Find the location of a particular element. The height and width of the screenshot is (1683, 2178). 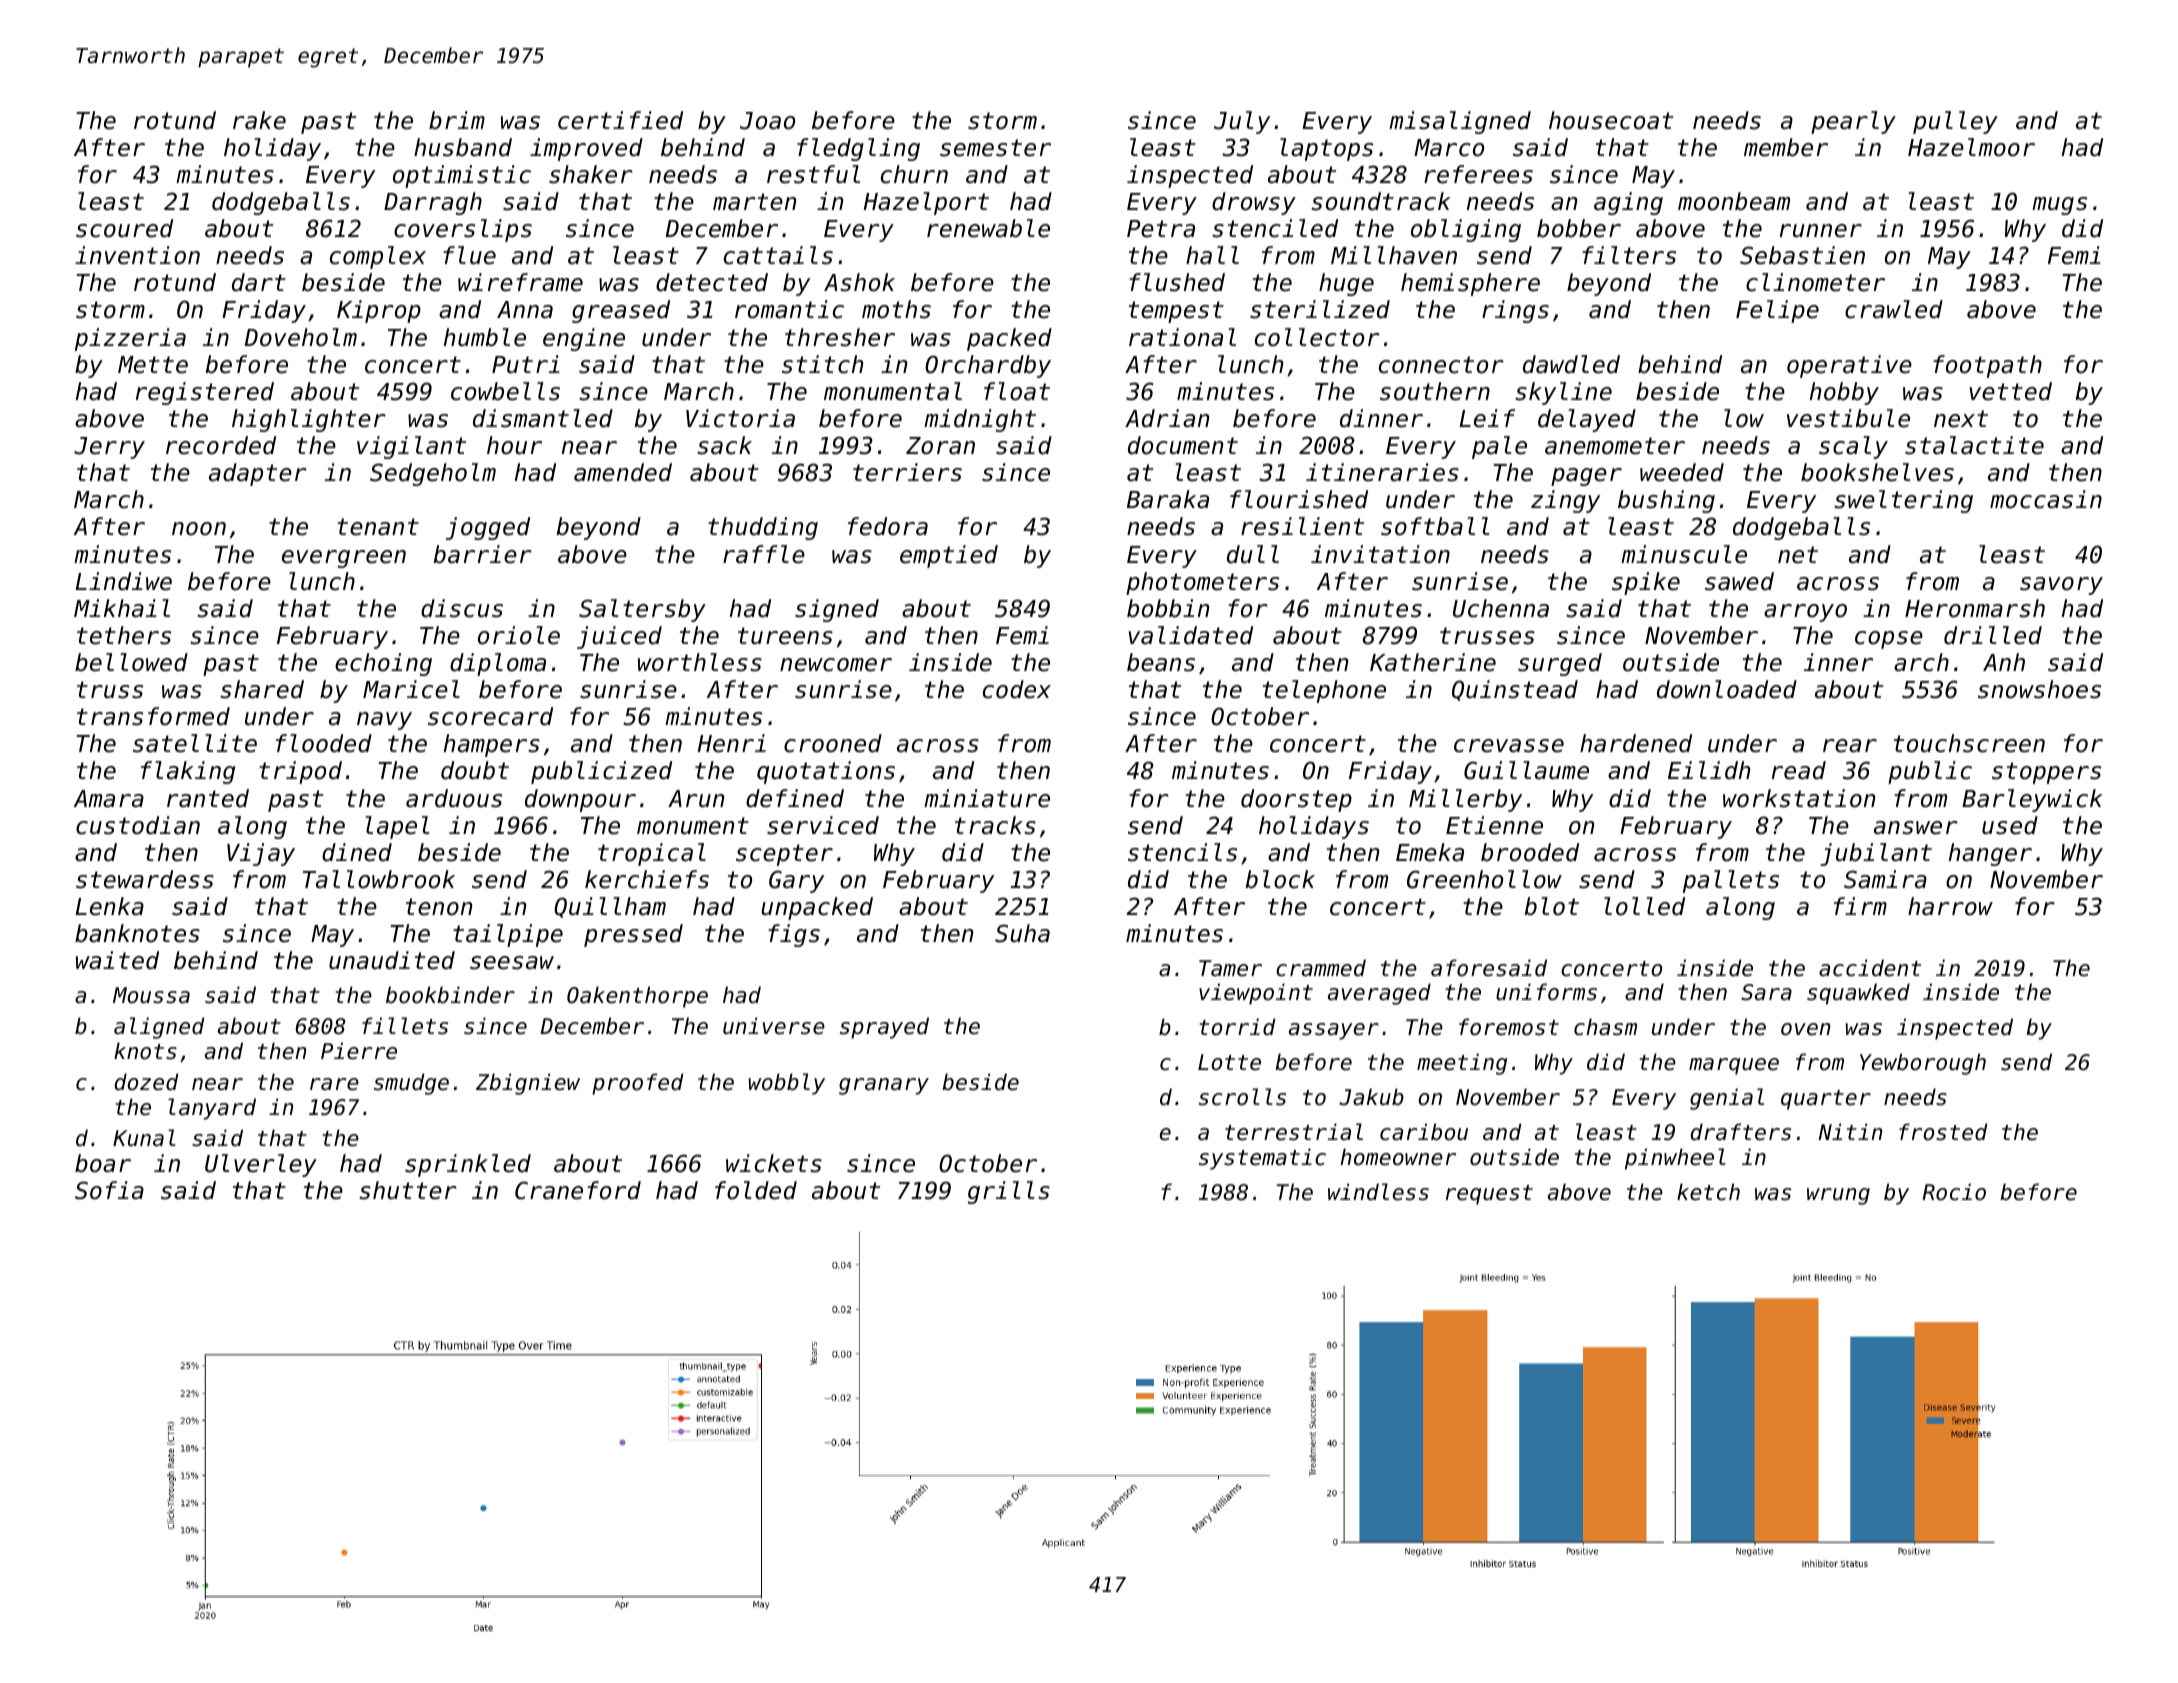

Suha is located at coordinates (1022, 933).
